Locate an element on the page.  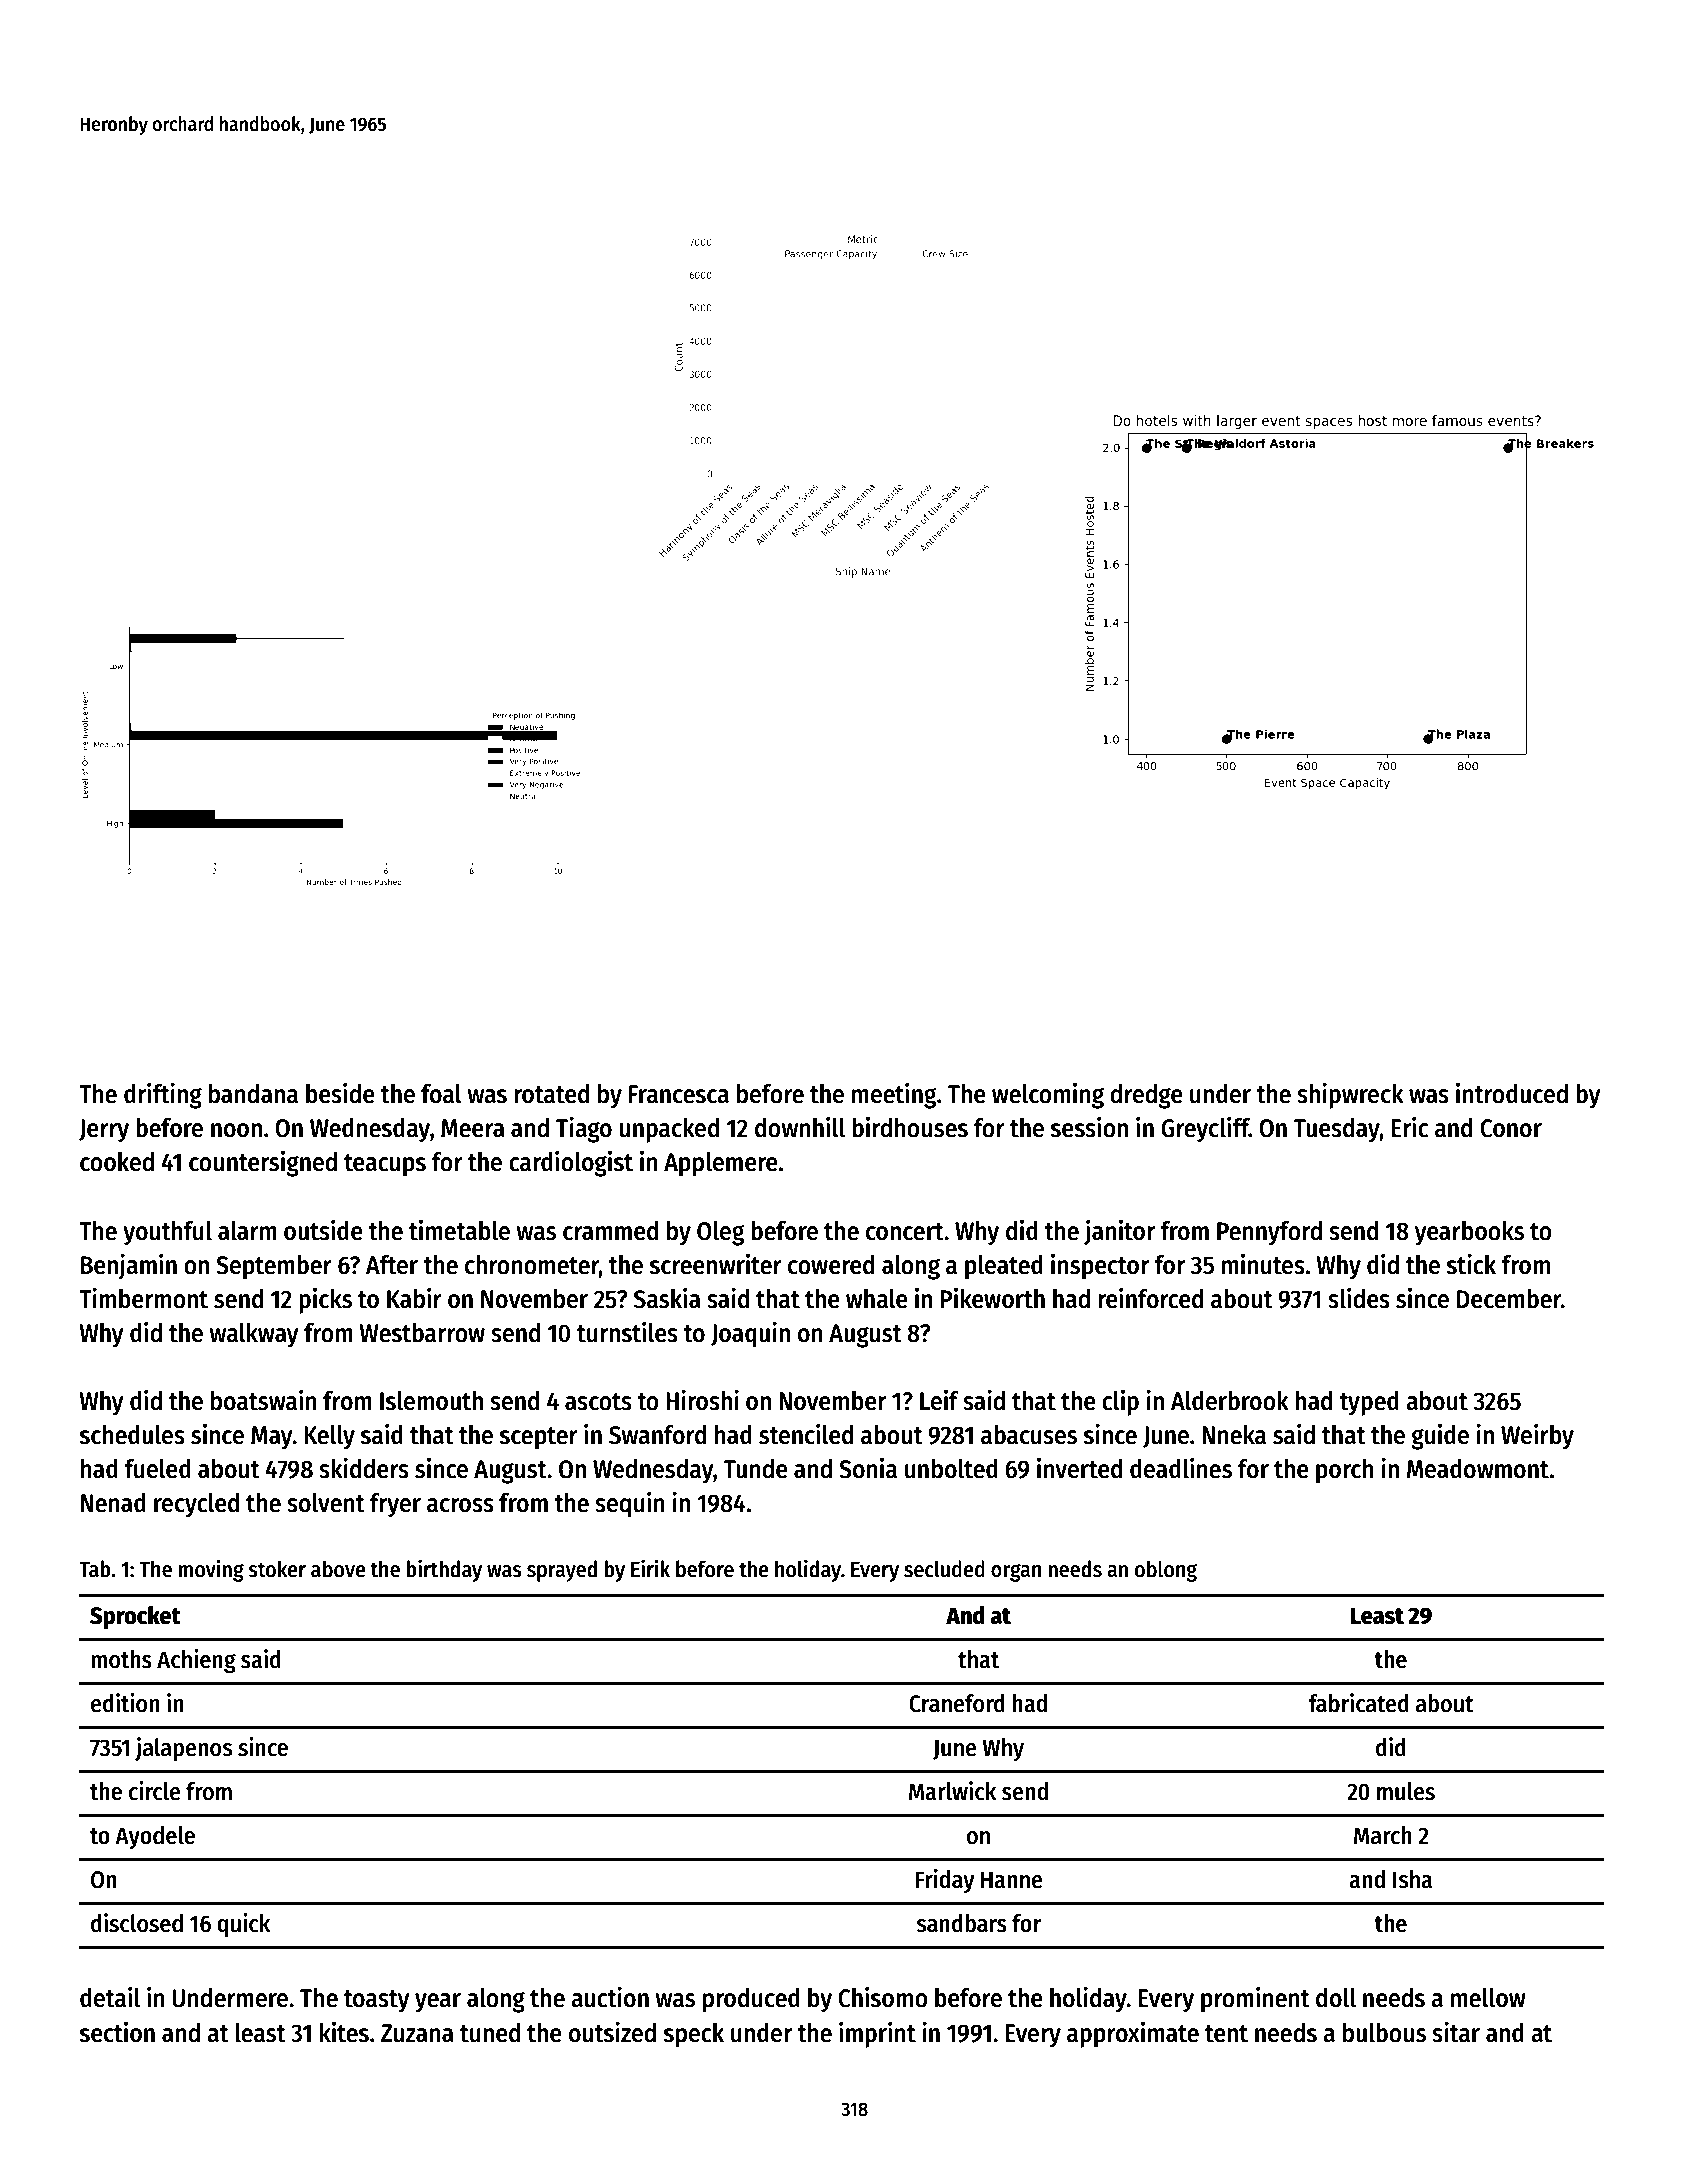
speck is located at coordinates (694, 2035).
